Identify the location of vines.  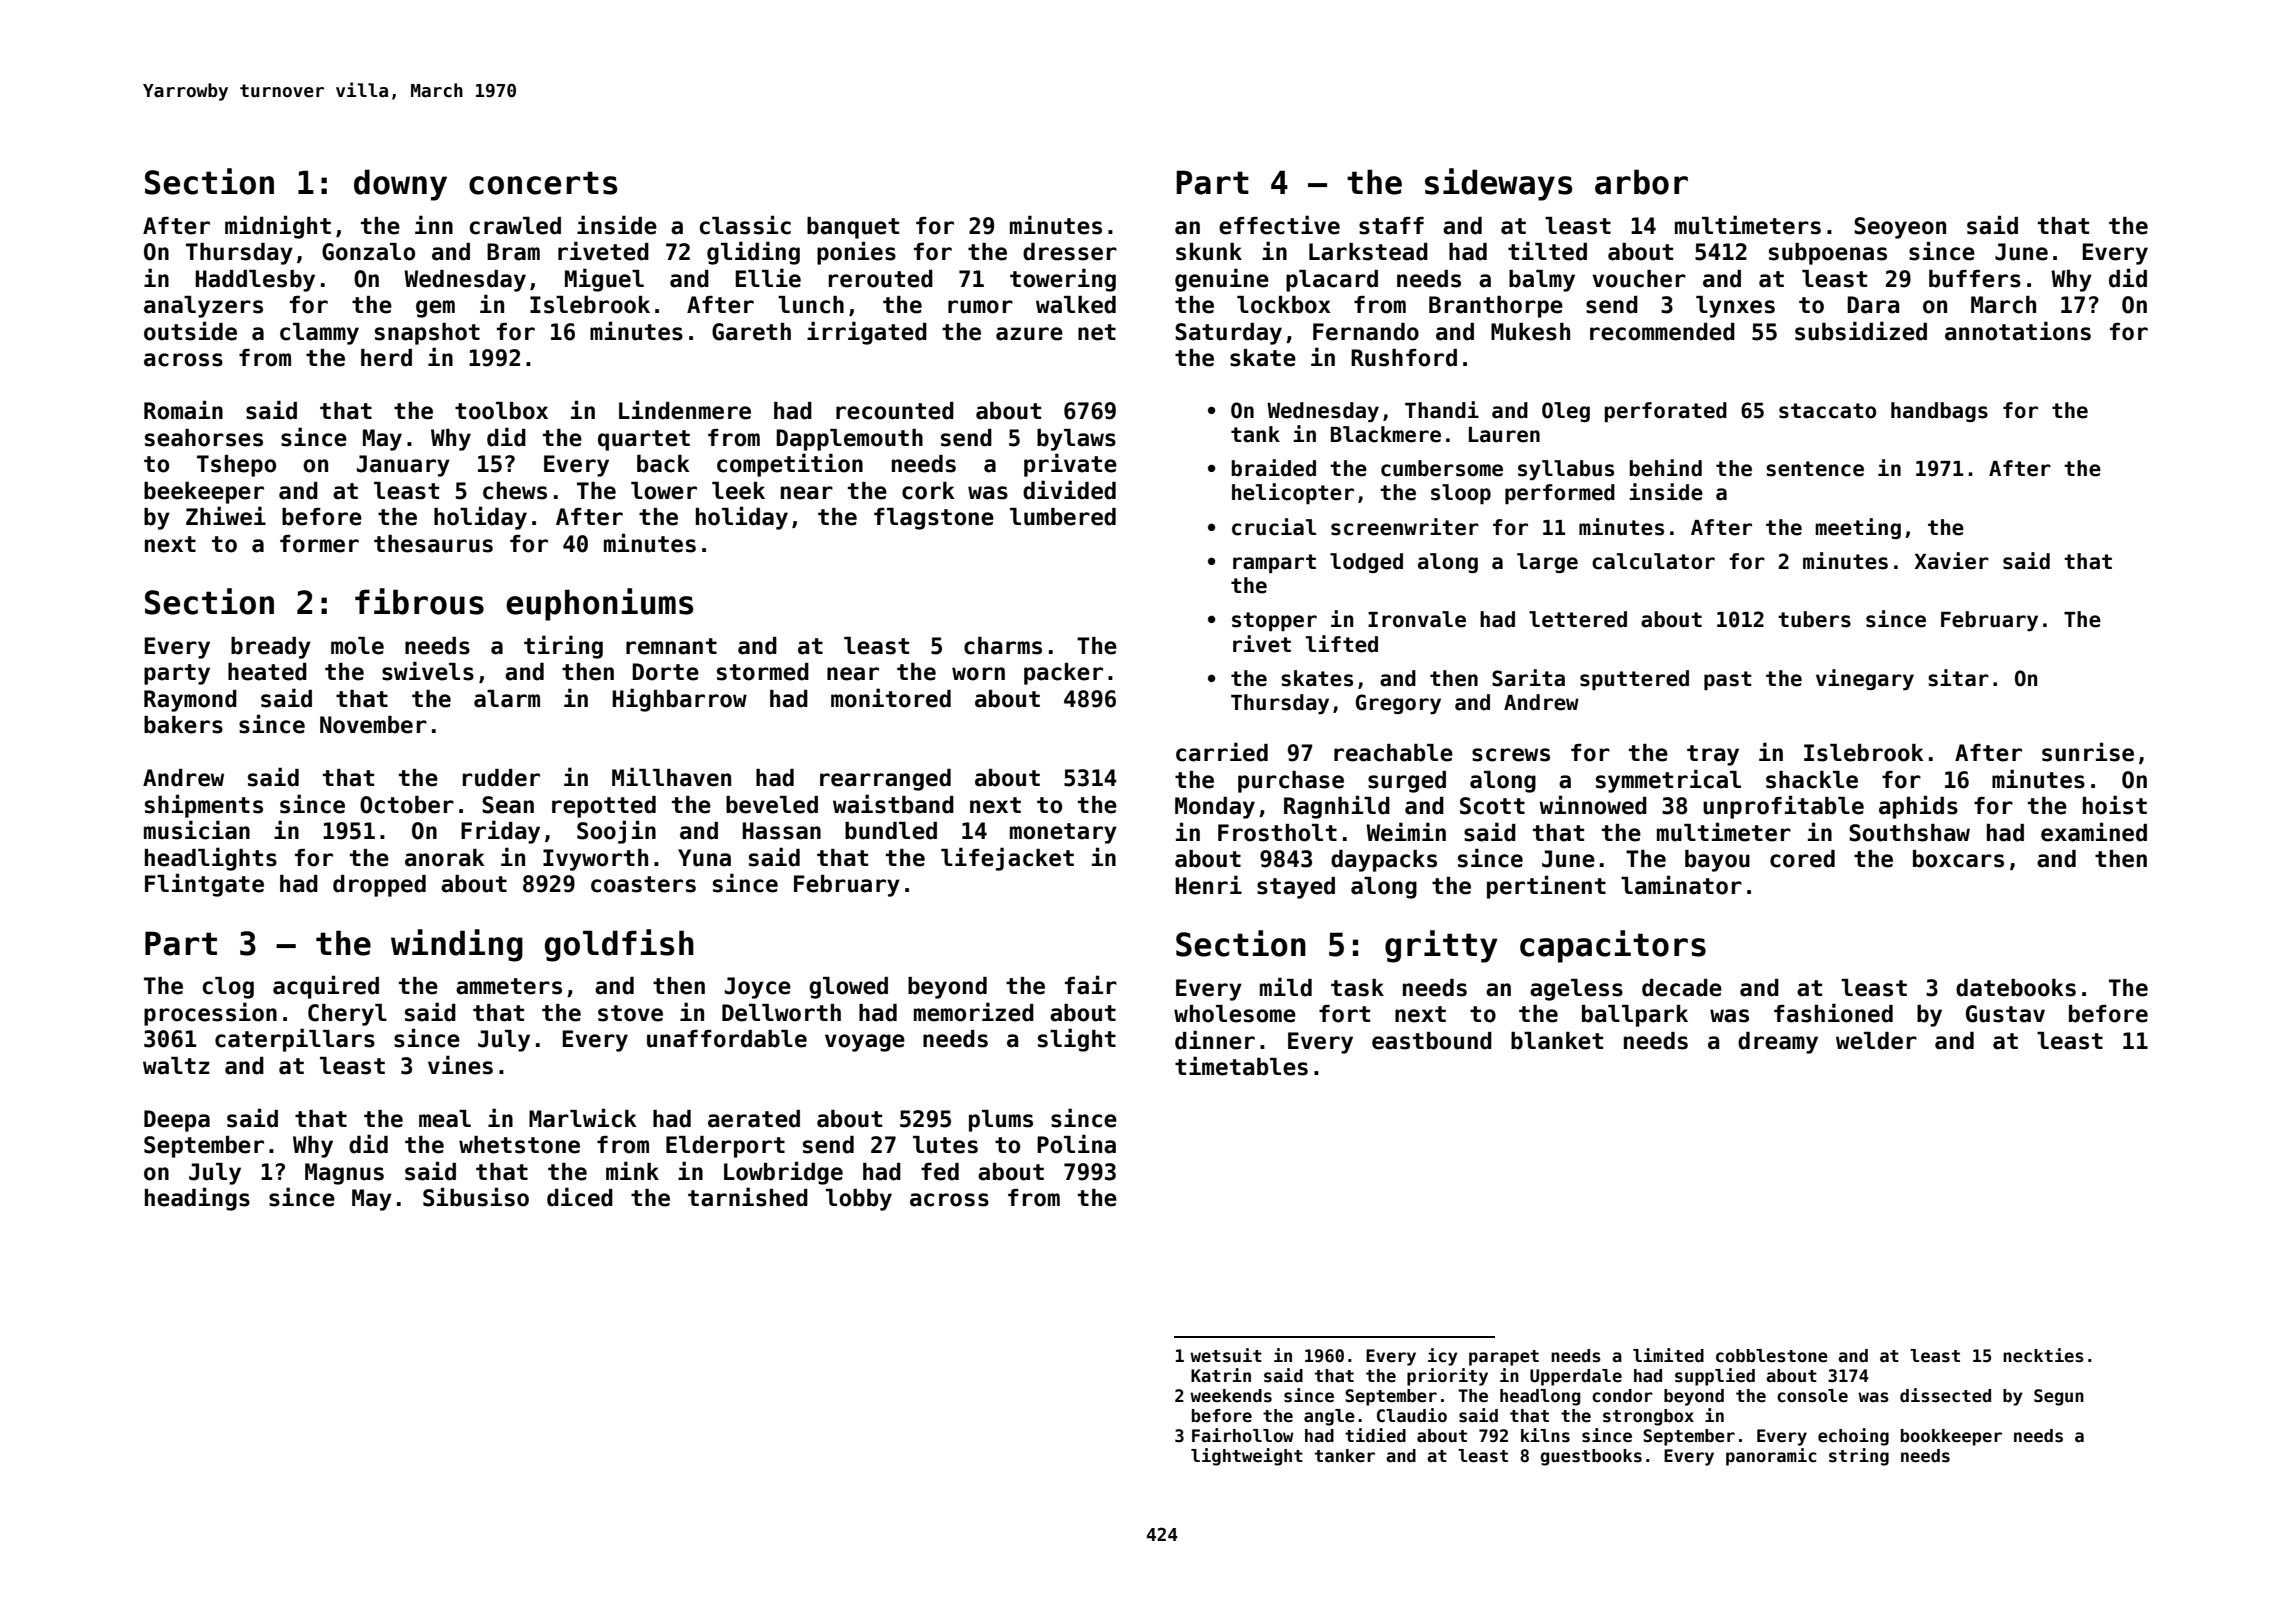
(460, 1065).
